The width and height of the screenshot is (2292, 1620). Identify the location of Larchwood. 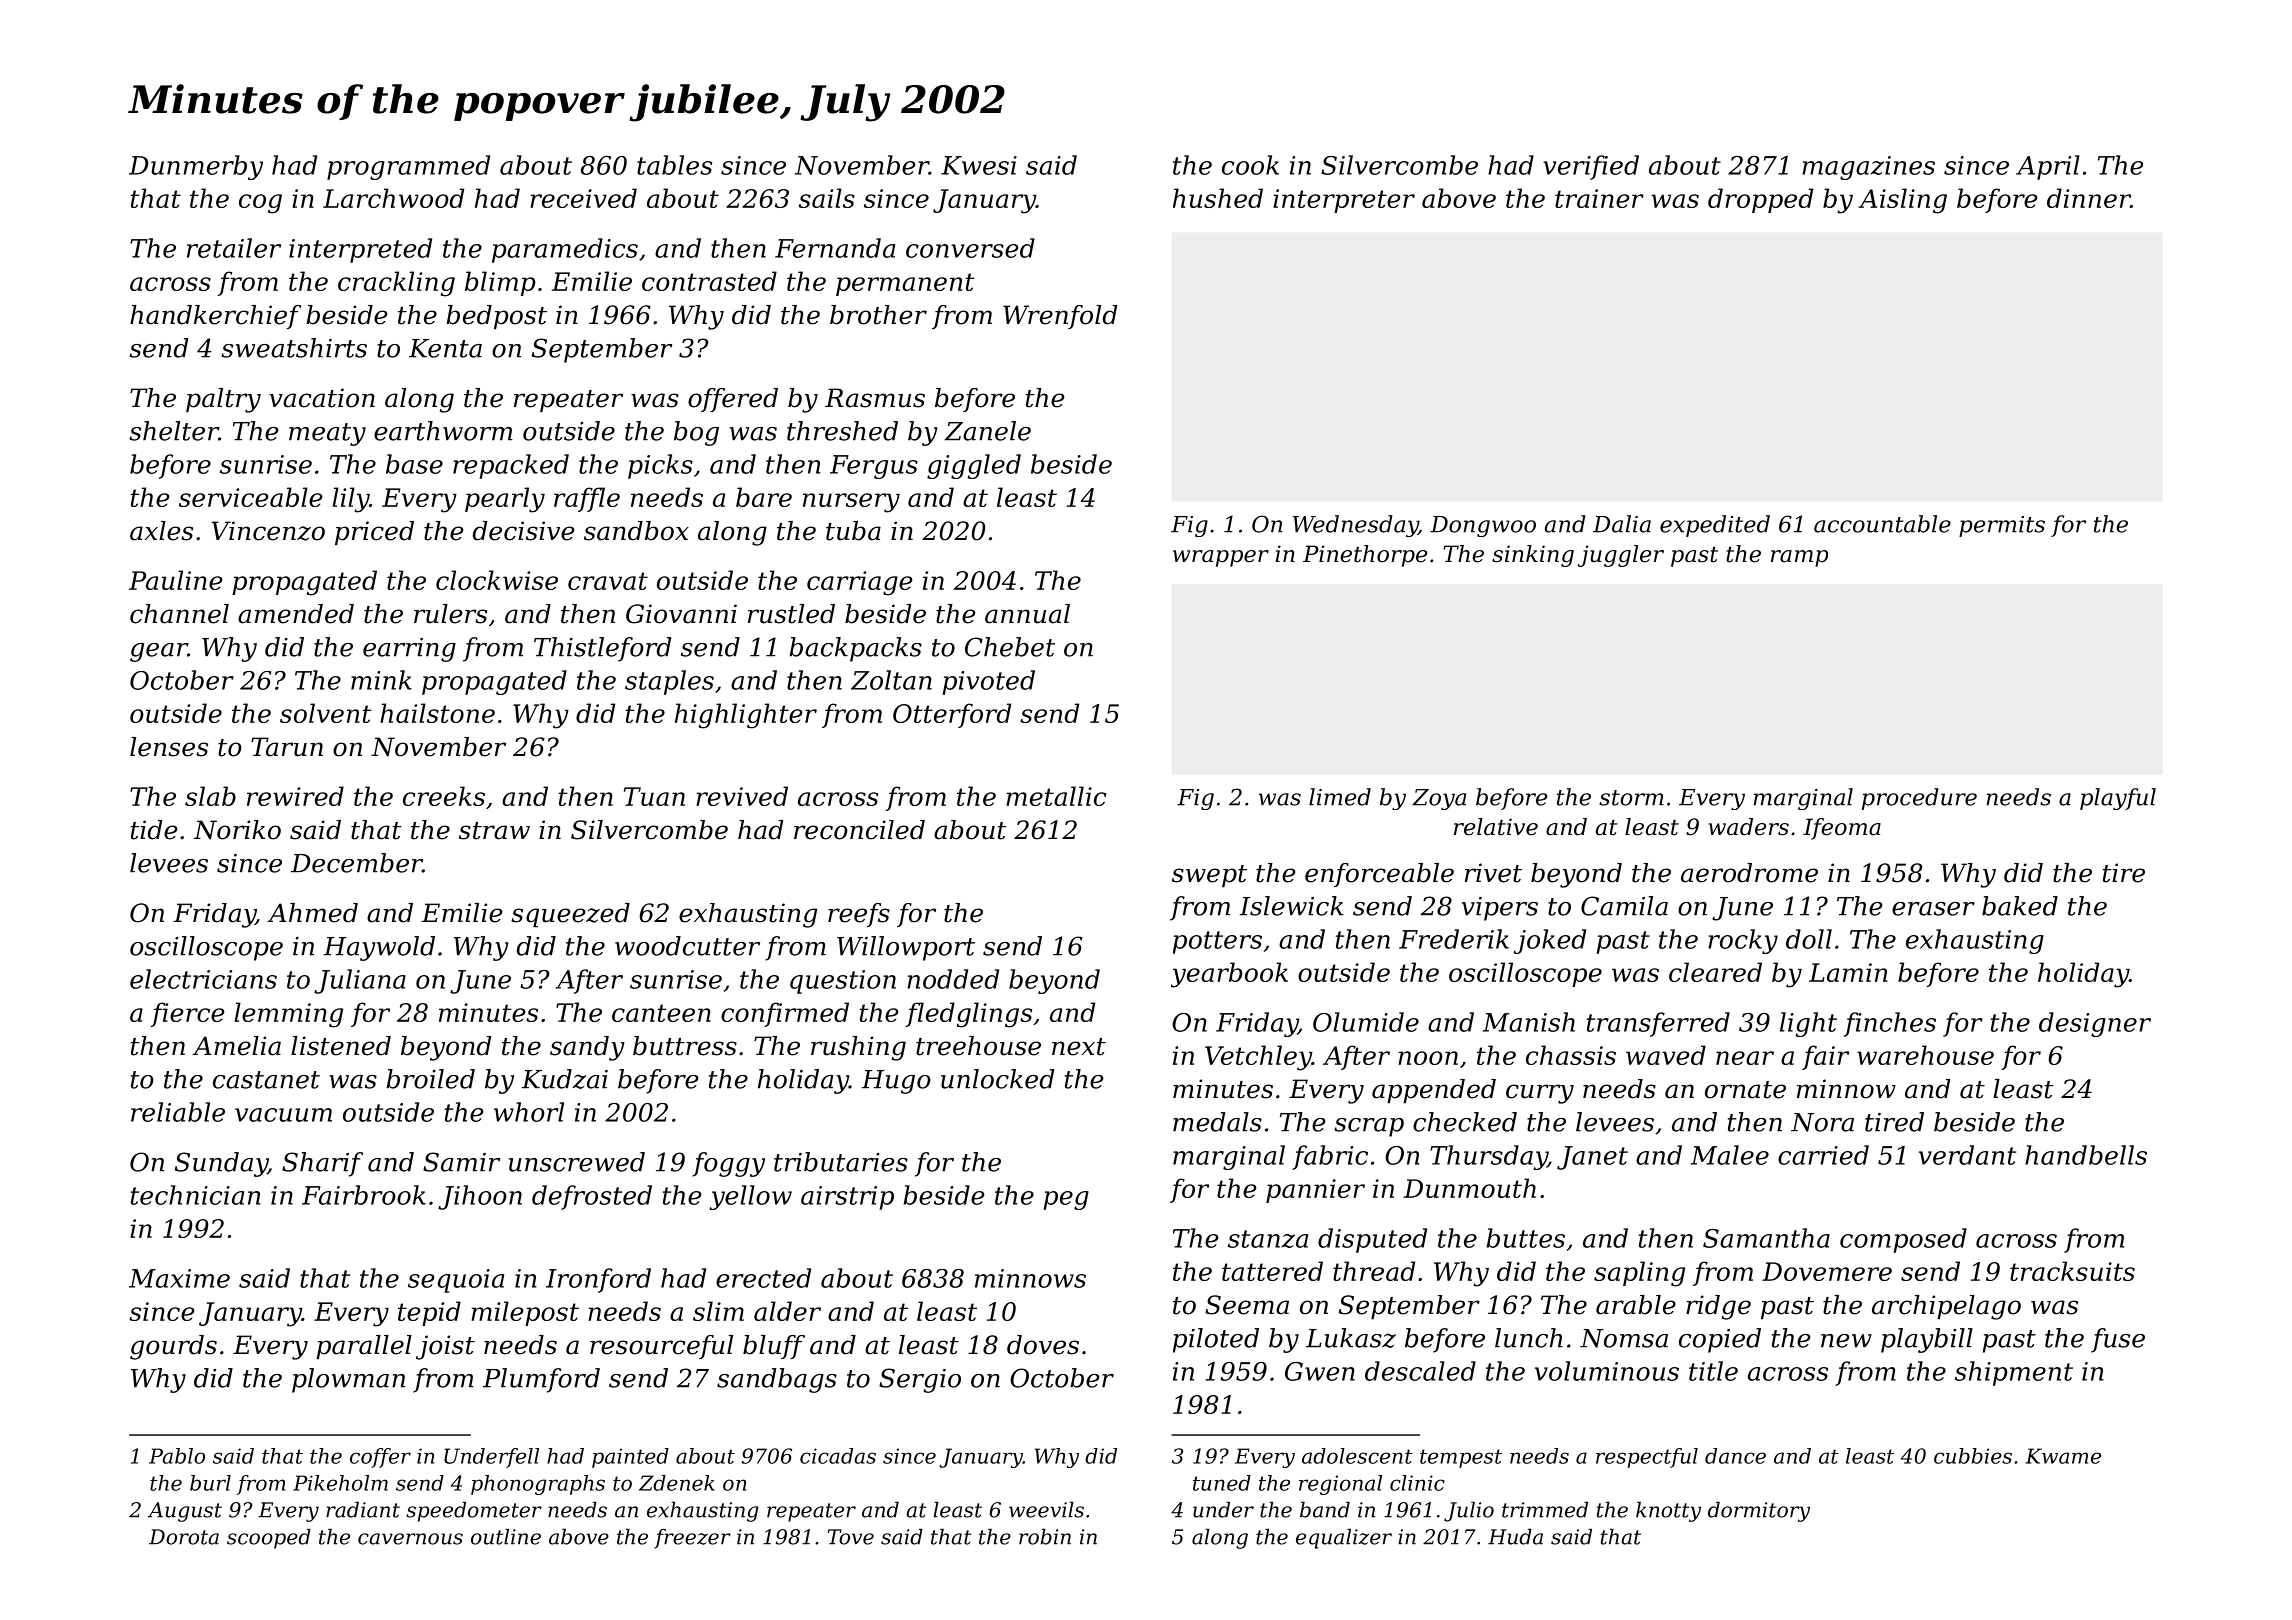
(393, 198).
